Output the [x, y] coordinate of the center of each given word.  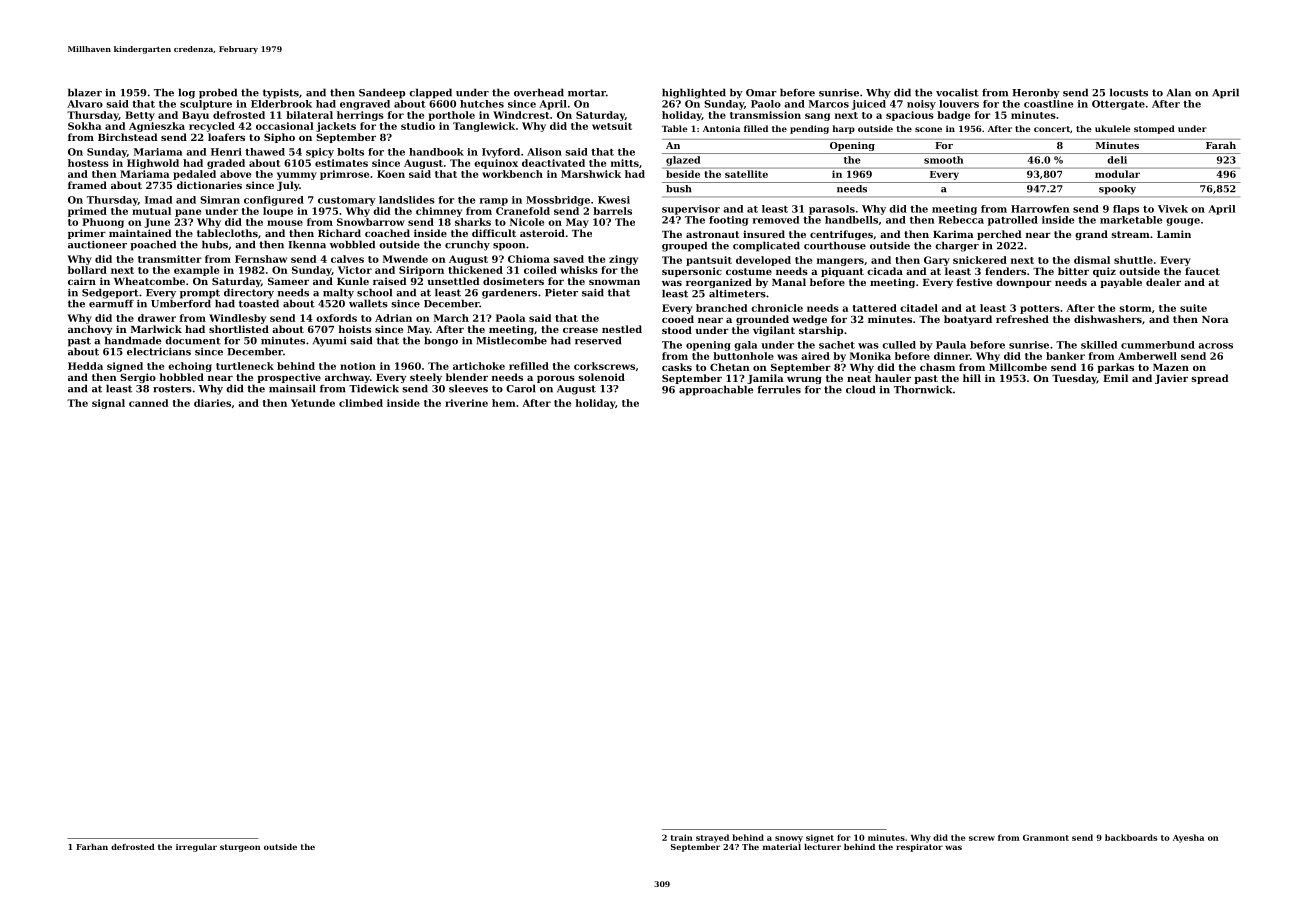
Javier [1171, 379]
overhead [539, 92]
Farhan [92, 847]
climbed [361, 403]
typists [281, 94]
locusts [1129, 92]
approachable [716, 390]
